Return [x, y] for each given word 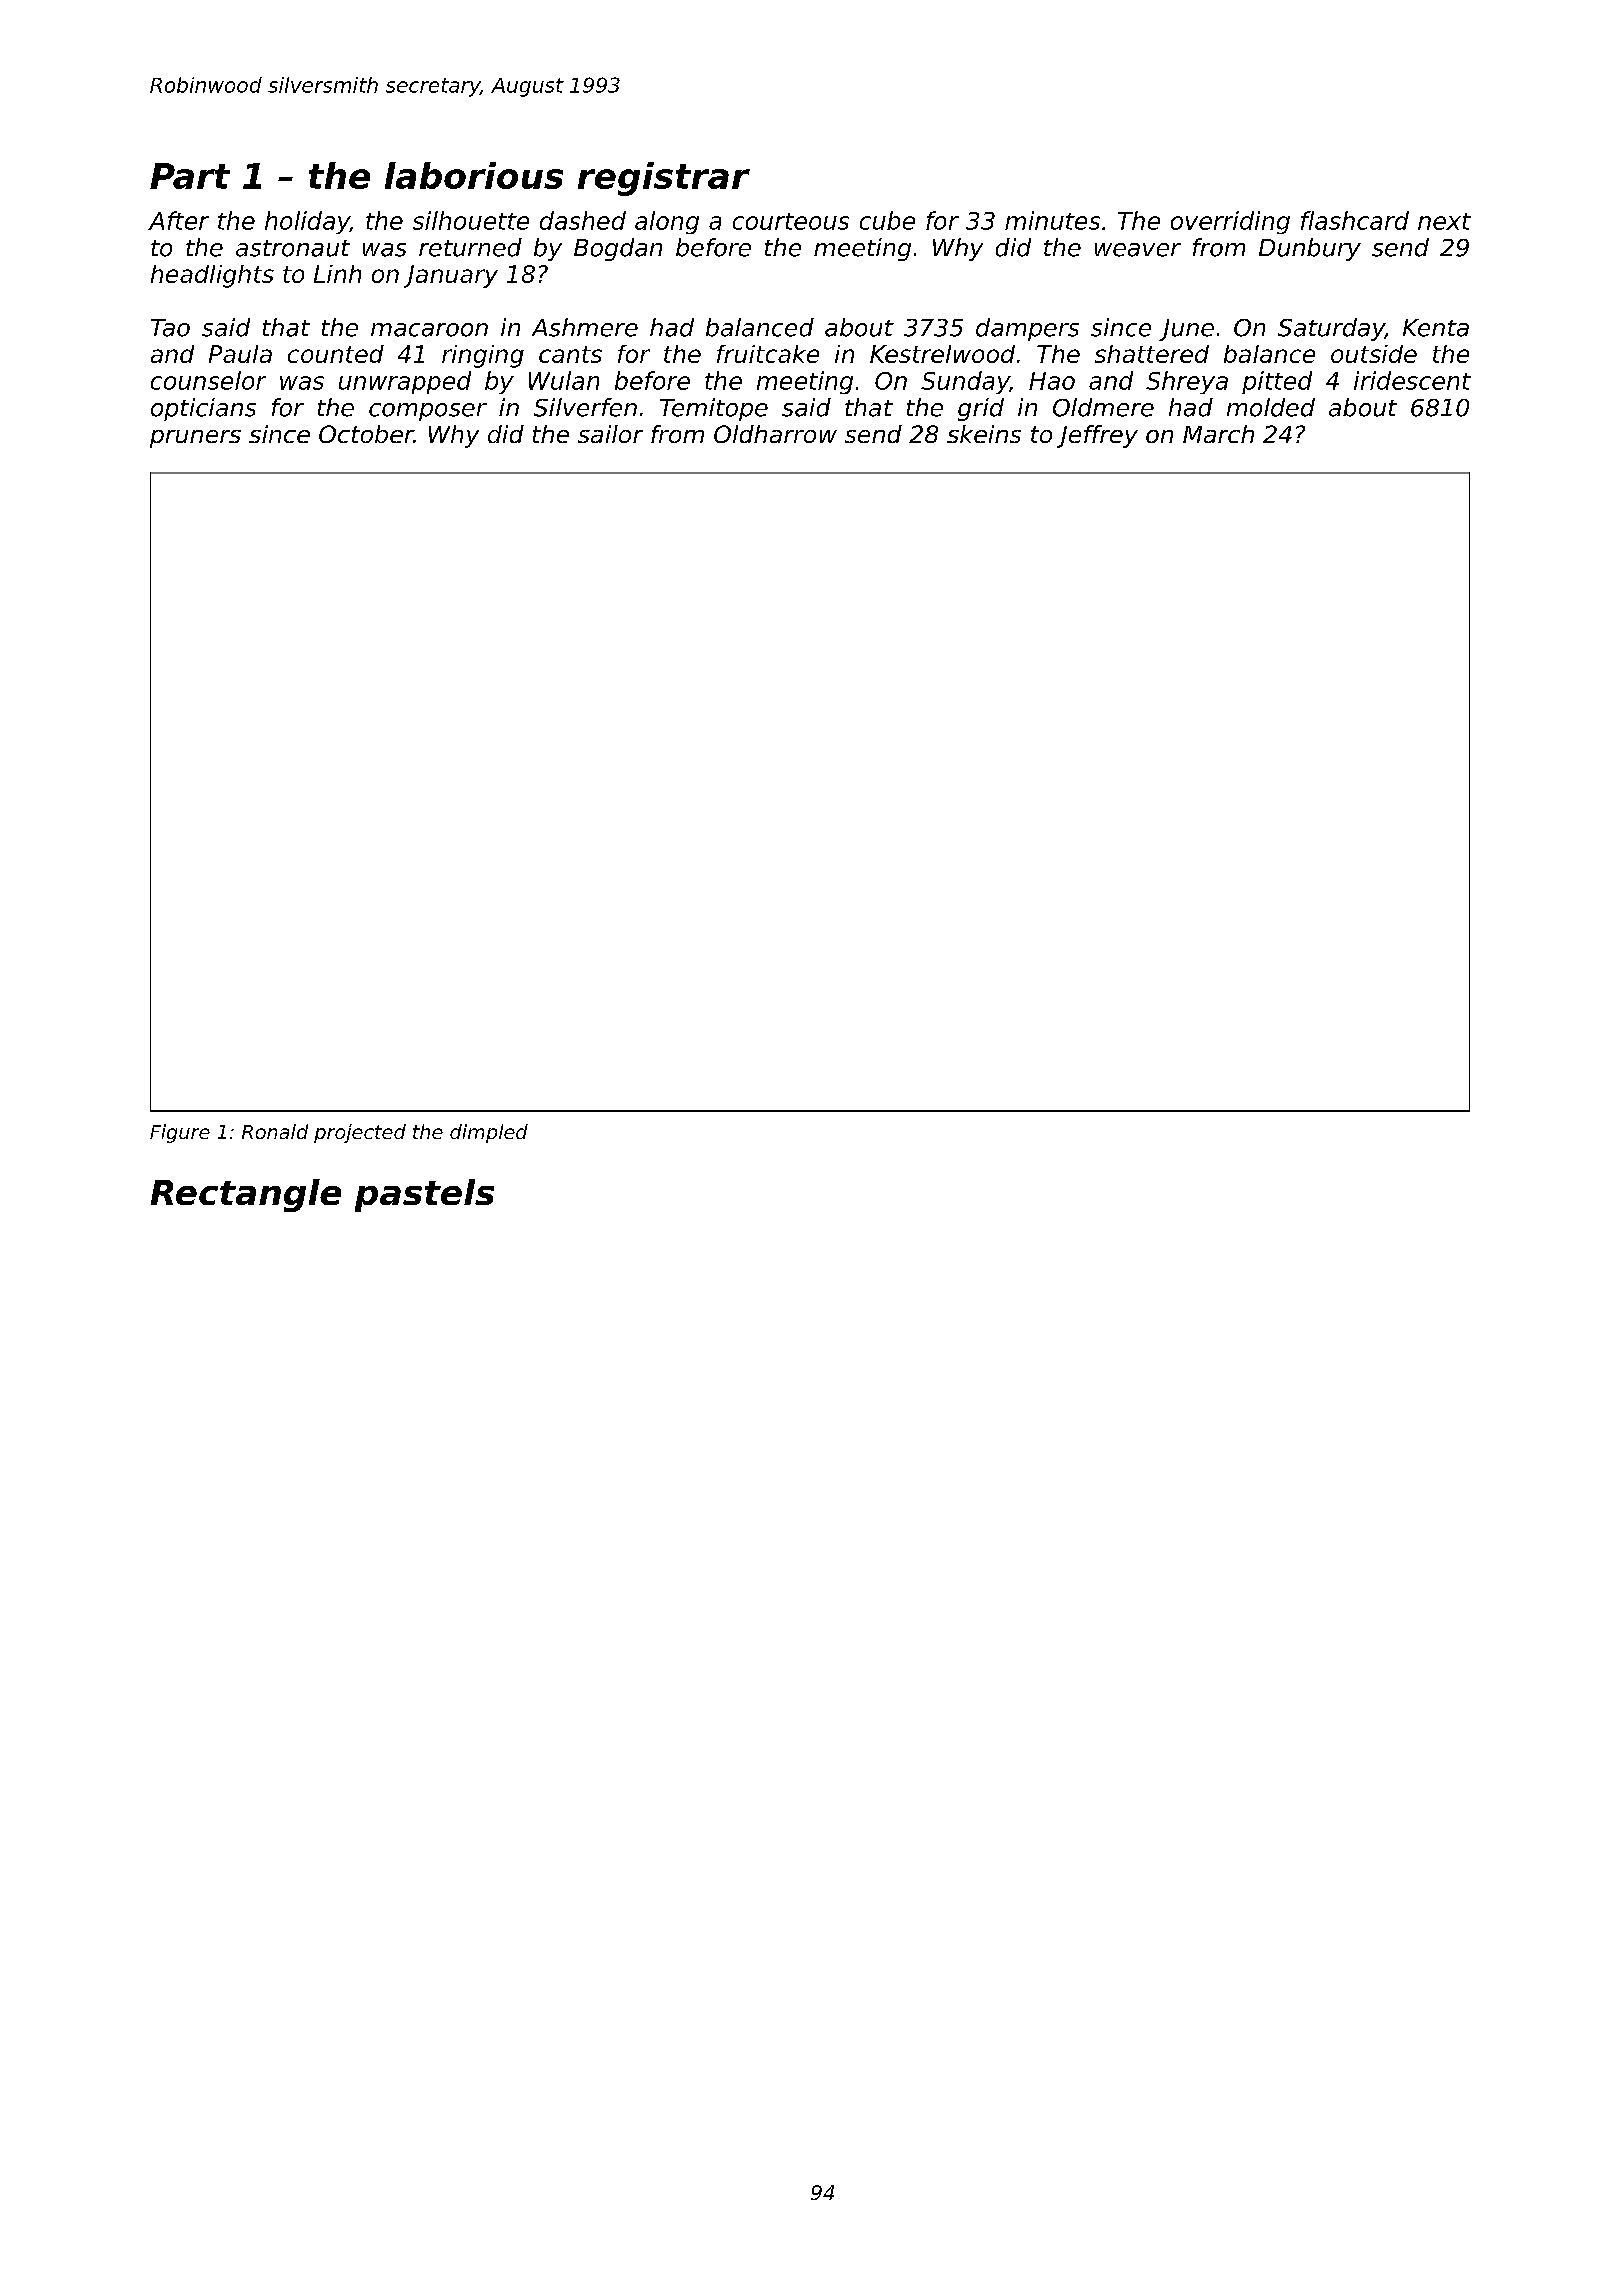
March [1218, 434]
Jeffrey [1097, 436]
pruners [195, 439]
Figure [180, 1133]
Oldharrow [775, 434]
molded [1271, 407]
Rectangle [246, 1195]
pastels [424, 1195]
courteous [791, 221]
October [366, 434]
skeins [984, 434]
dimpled [489, 1133]
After [178, 220]
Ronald [275, 1131]
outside [1374, 354]
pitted [1277, 382]
